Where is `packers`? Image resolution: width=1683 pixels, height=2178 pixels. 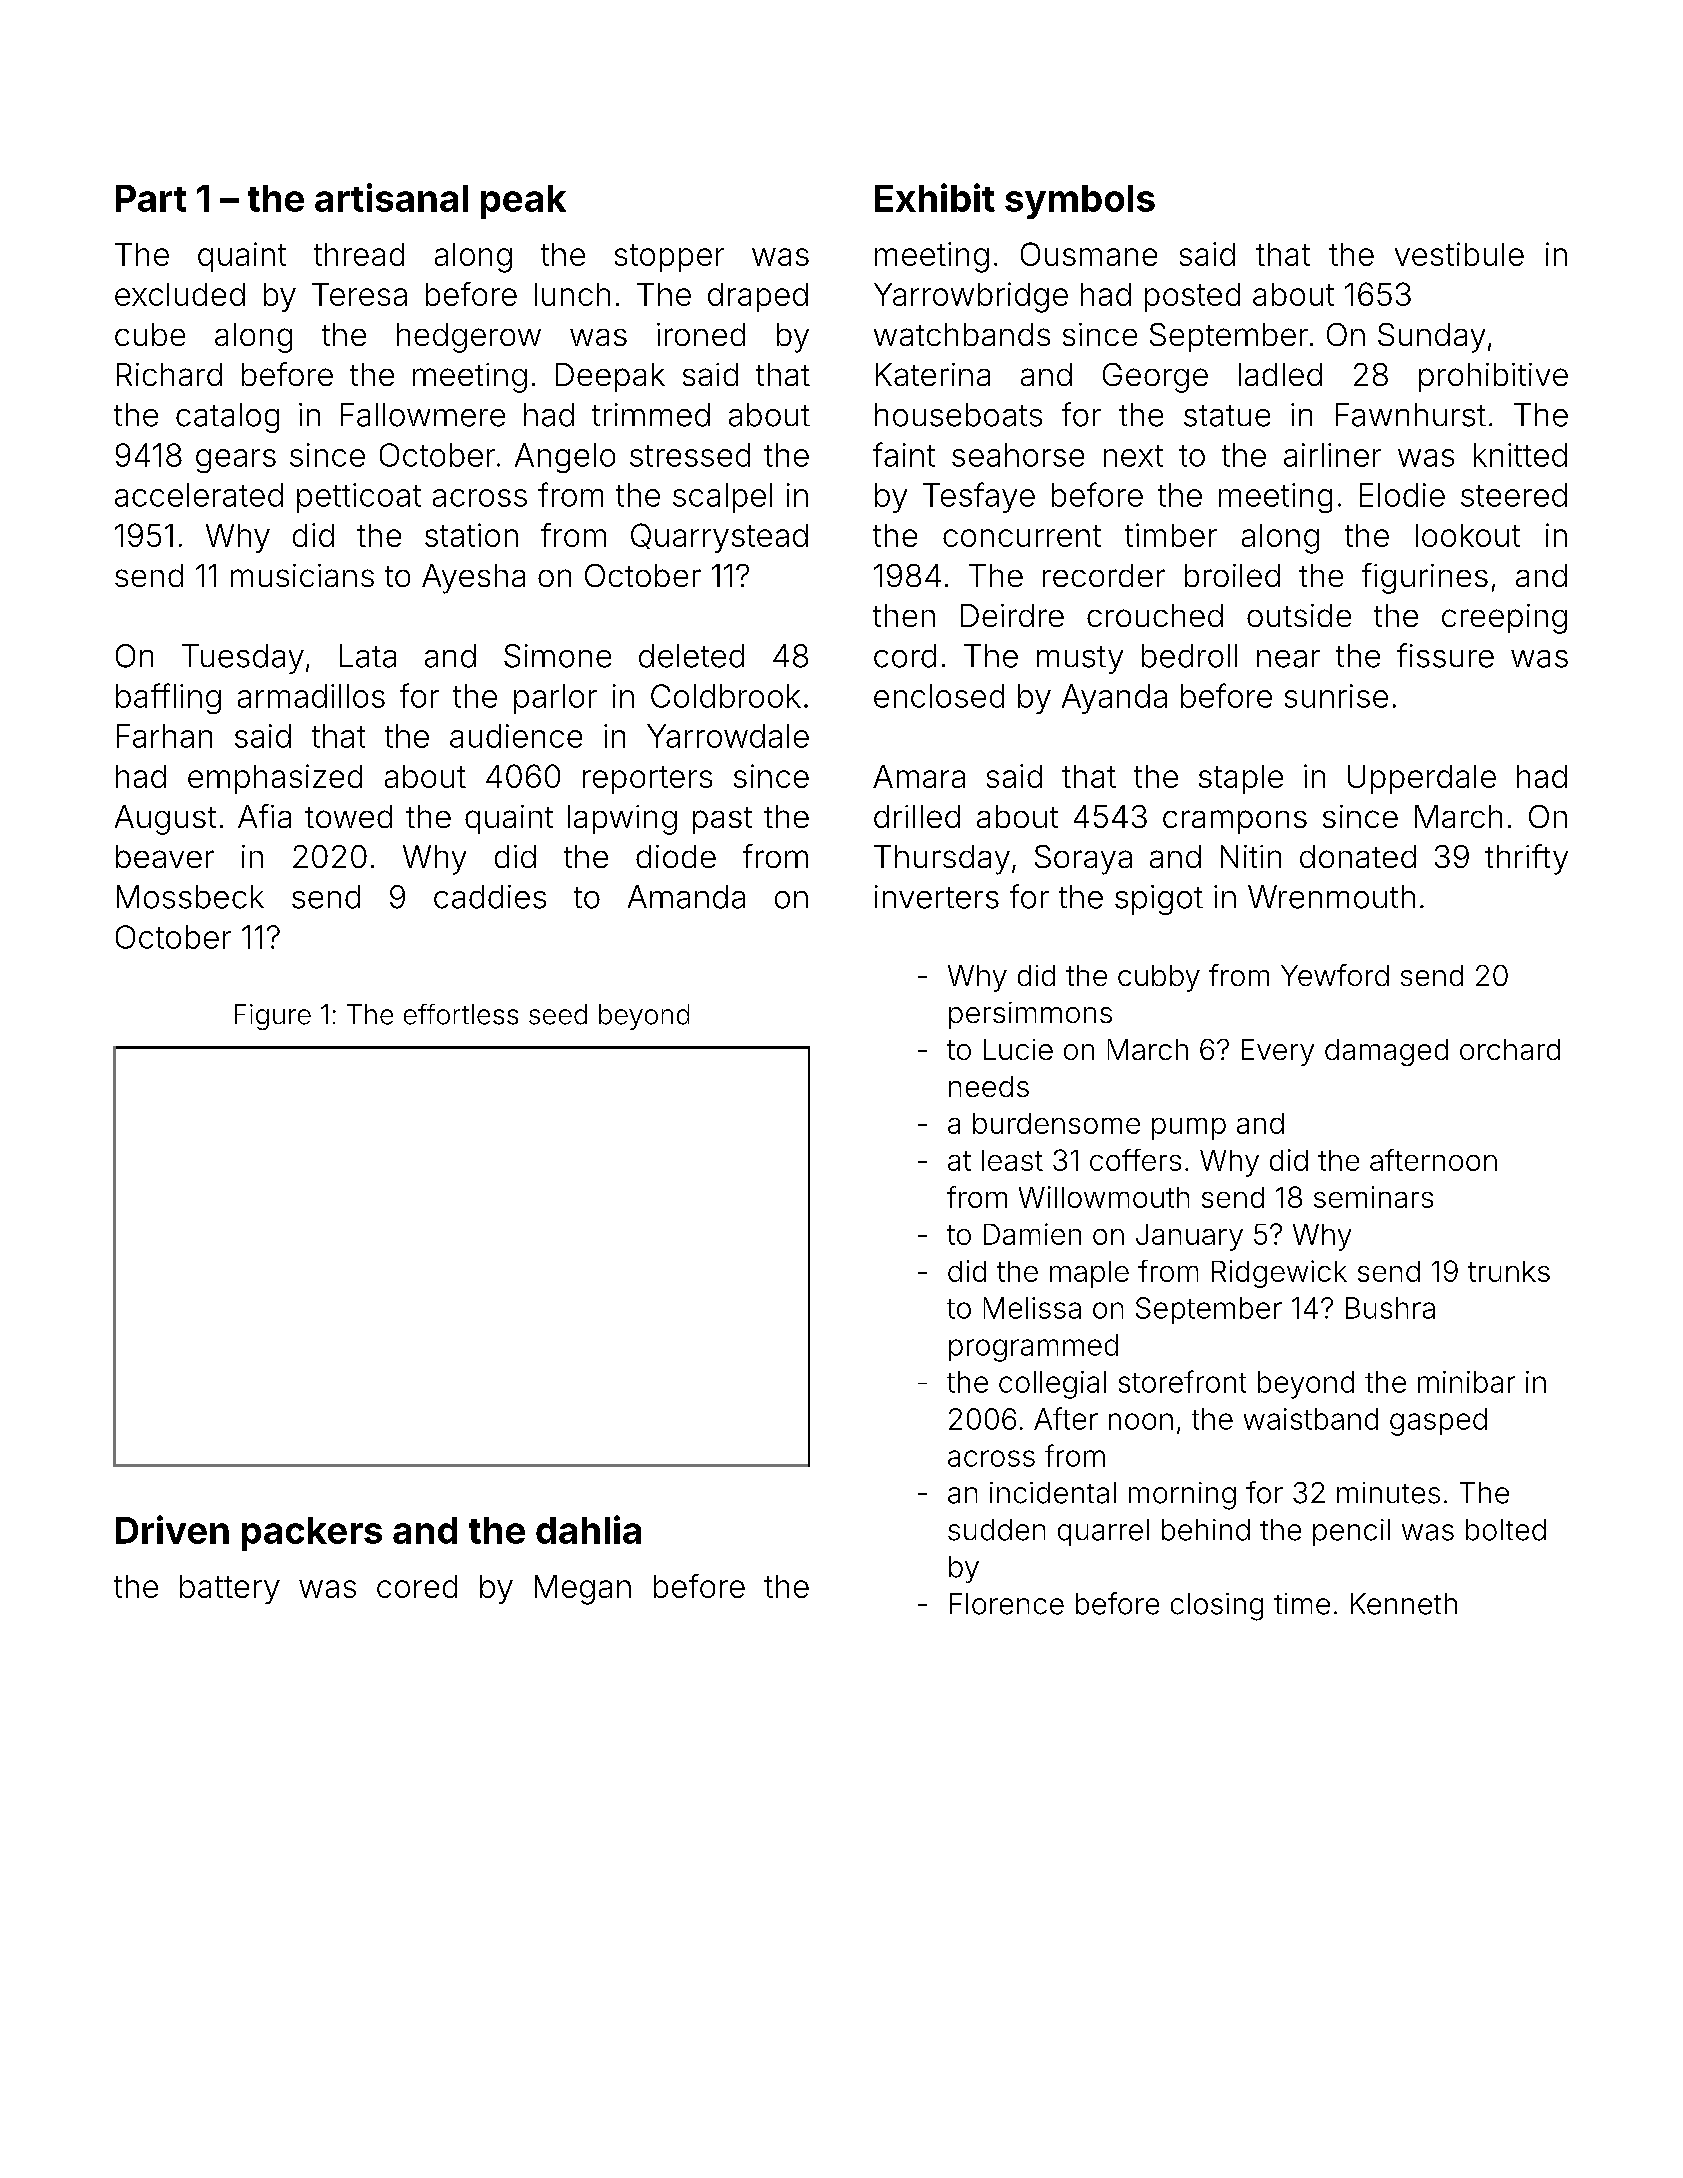
packers is located at coordinates (312, 1534).
